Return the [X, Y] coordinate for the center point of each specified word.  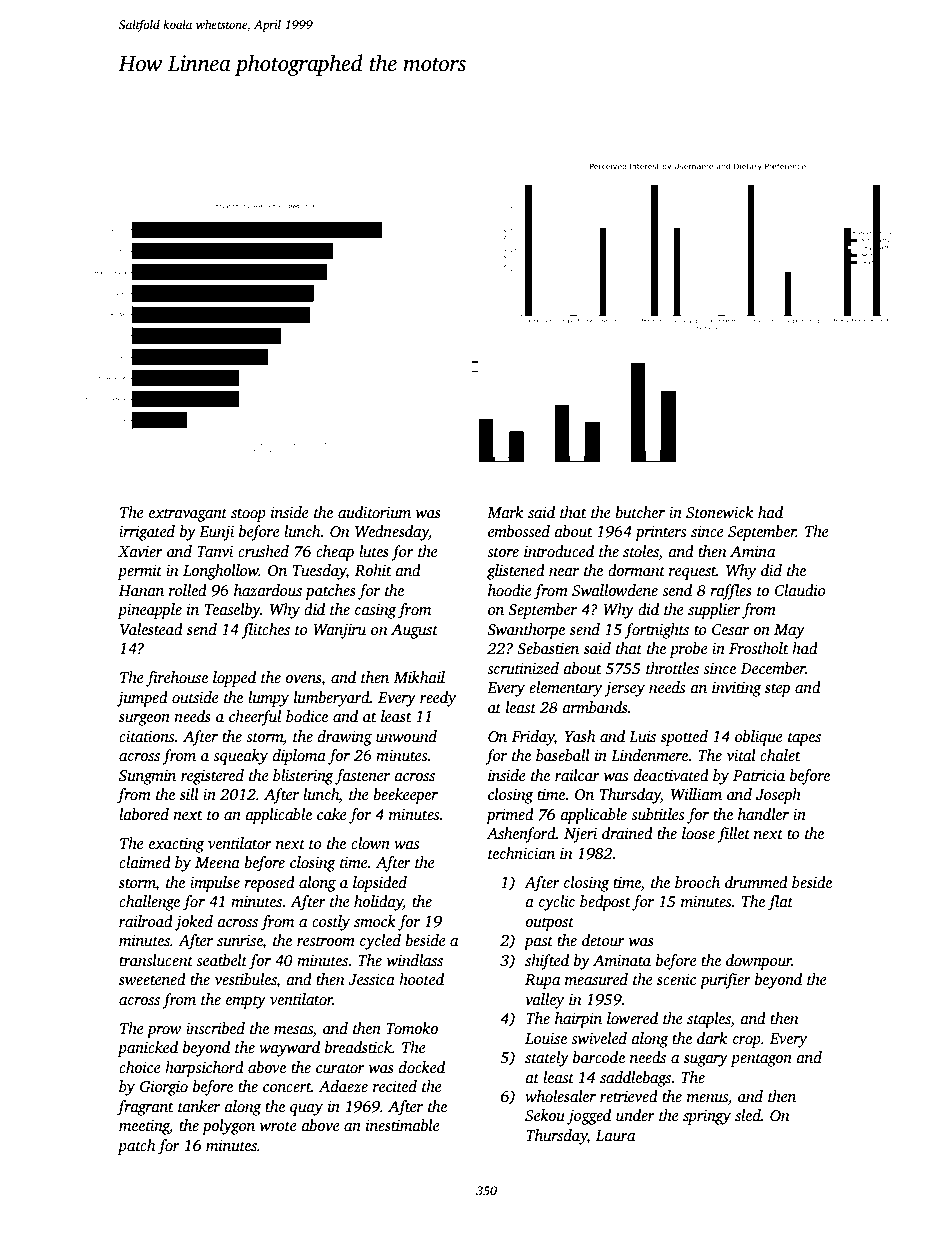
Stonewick [719, 512]
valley [544, 1001]
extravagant [188, 515]
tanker [199, 1106]
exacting [176, 845]
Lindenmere [649, 755]
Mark [505, 512]
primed [510, 816]
